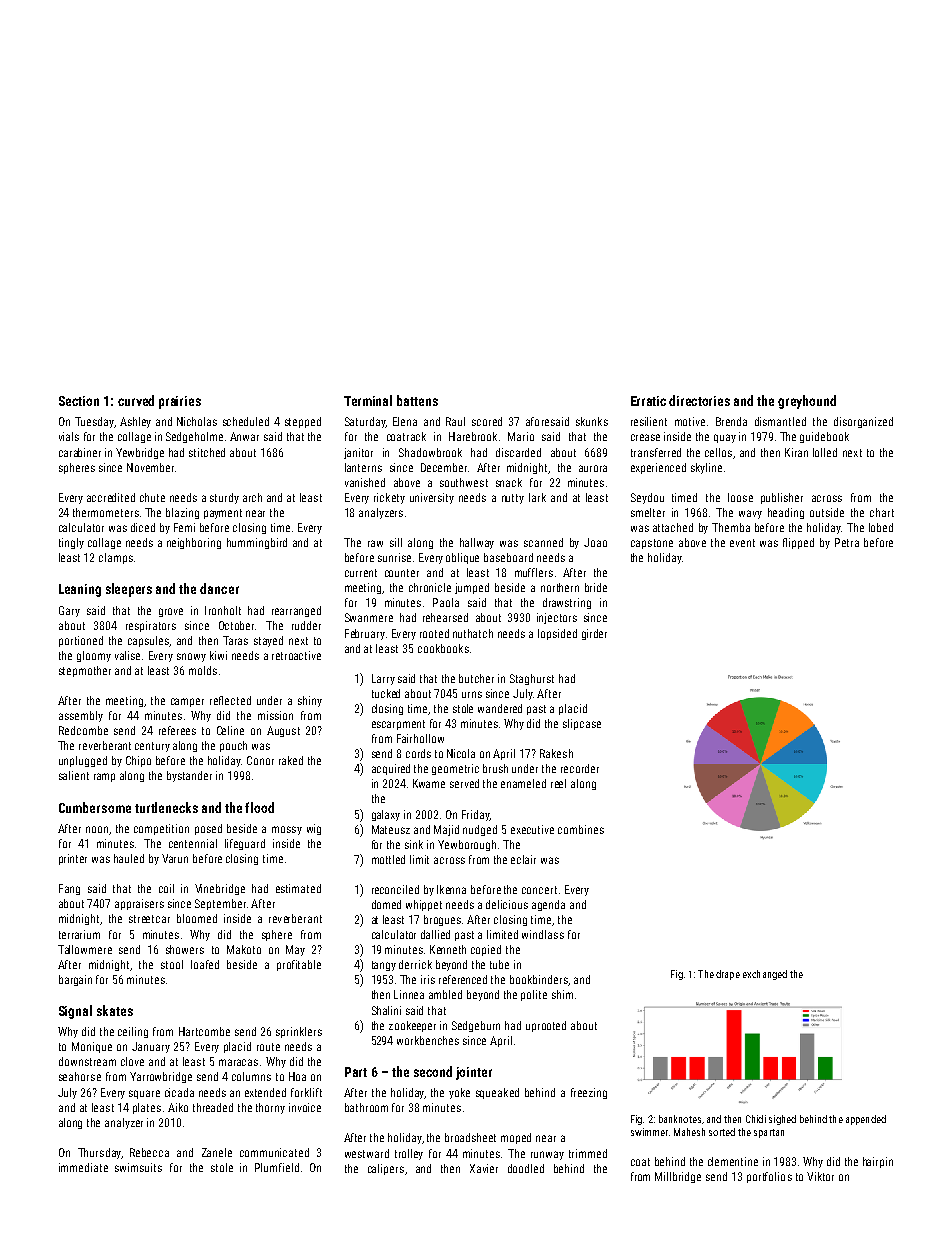 The width and height of the page is (952, 1233). Describe the element at coordinates (593, 468) in the page. I see `aurora` at that location.
